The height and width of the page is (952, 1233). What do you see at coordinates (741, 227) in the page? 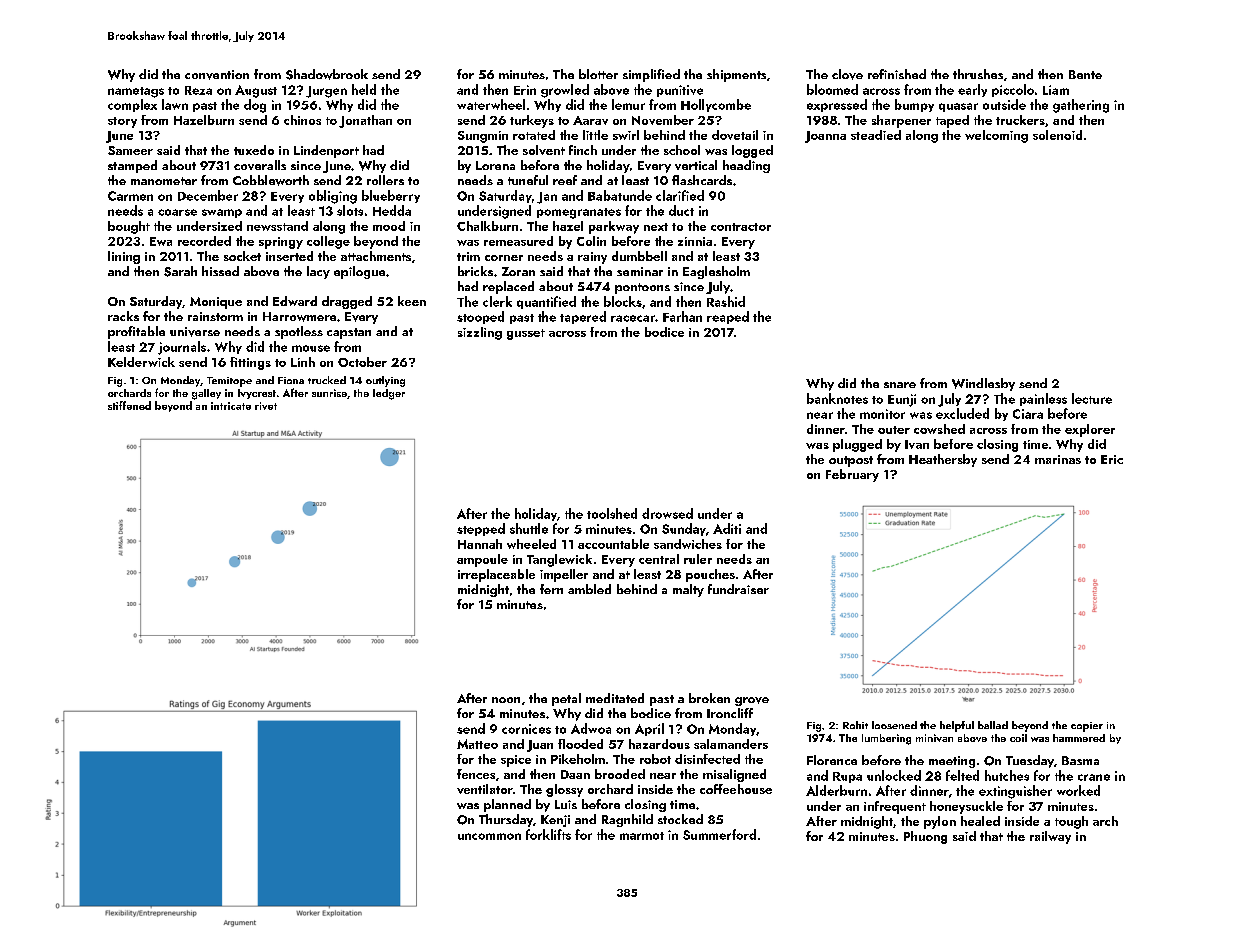
I see `contractor` at bounding box center [741, 227].
